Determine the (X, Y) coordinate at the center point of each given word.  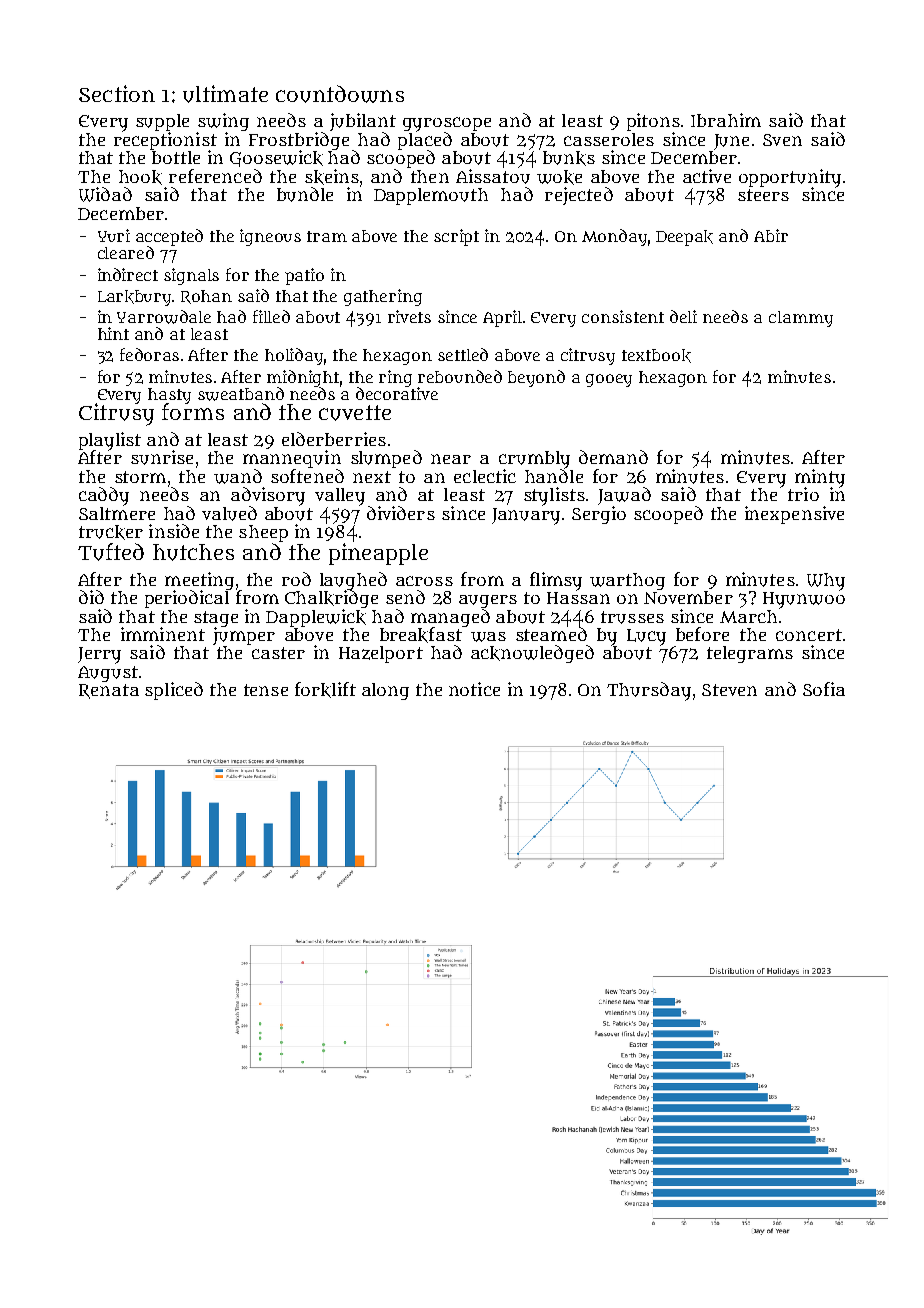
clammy (801, 319)
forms (193, 412)
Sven (782, 140)
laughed (353, 581)
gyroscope (447, 124)
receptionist (165, 141)
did (91, 597)
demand (613, 457)
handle (554, 476)
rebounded (460, 376)
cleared (126, 252)
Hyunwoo (804, 600)
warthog (627, 581)
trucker (111, 532)
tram (327, 236)
